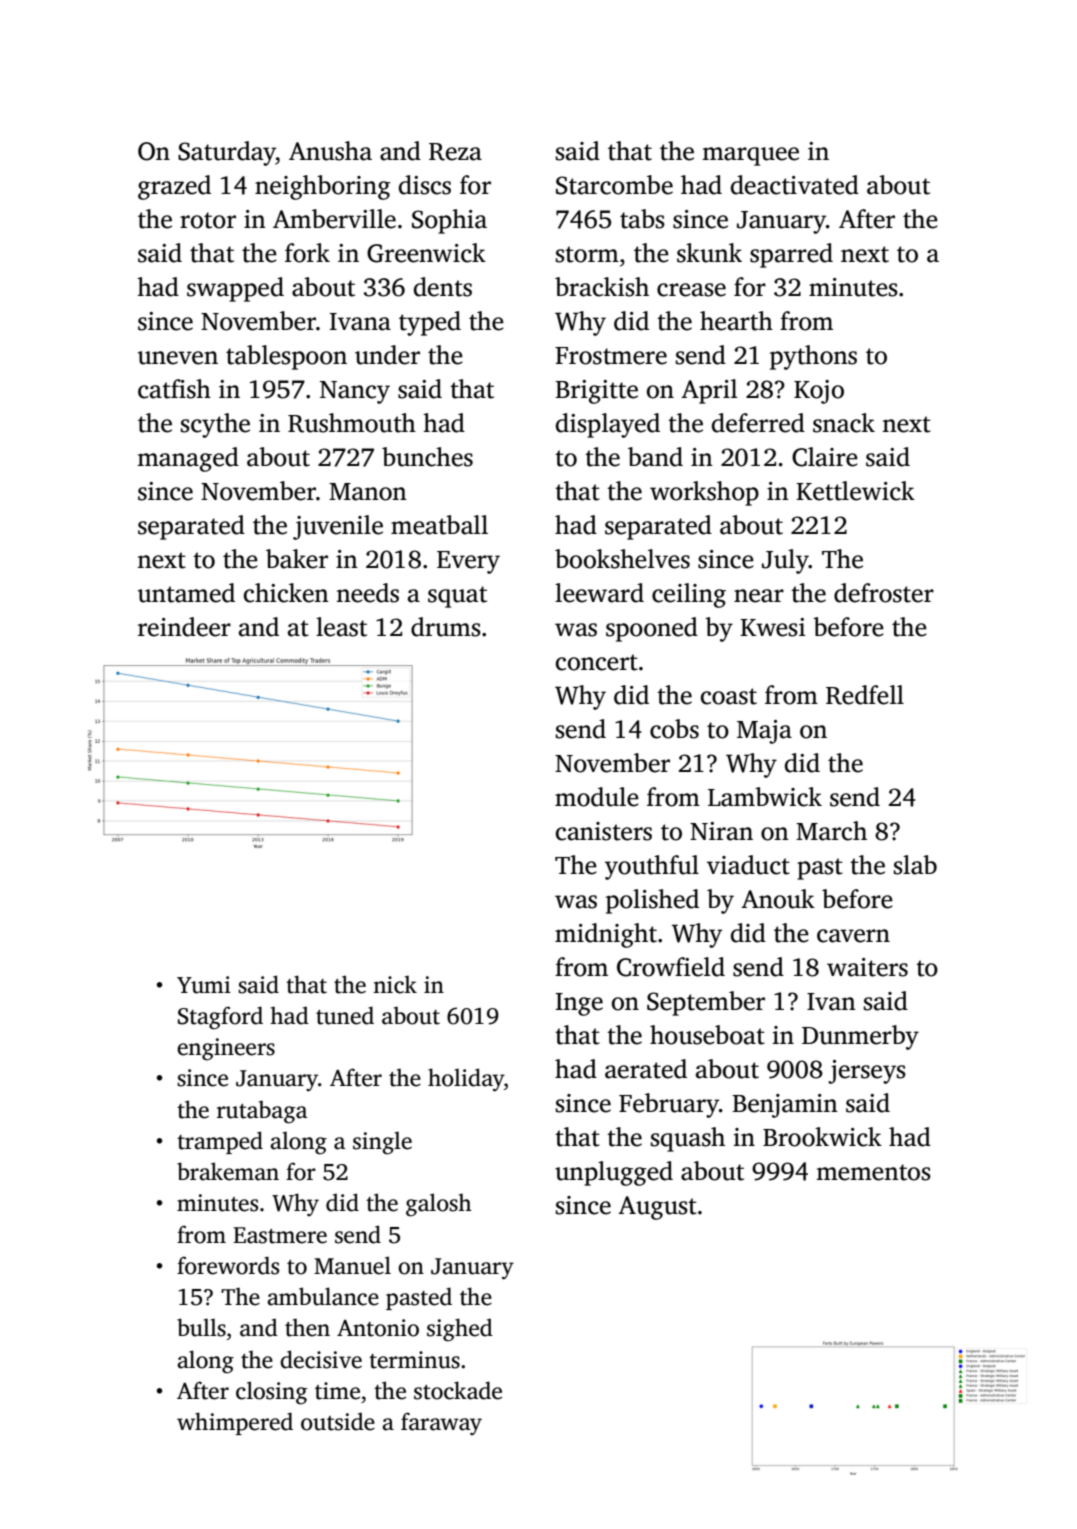 The width and height of the image is (1077, 1529). I want to click on deactivated, so click(795, 185).
